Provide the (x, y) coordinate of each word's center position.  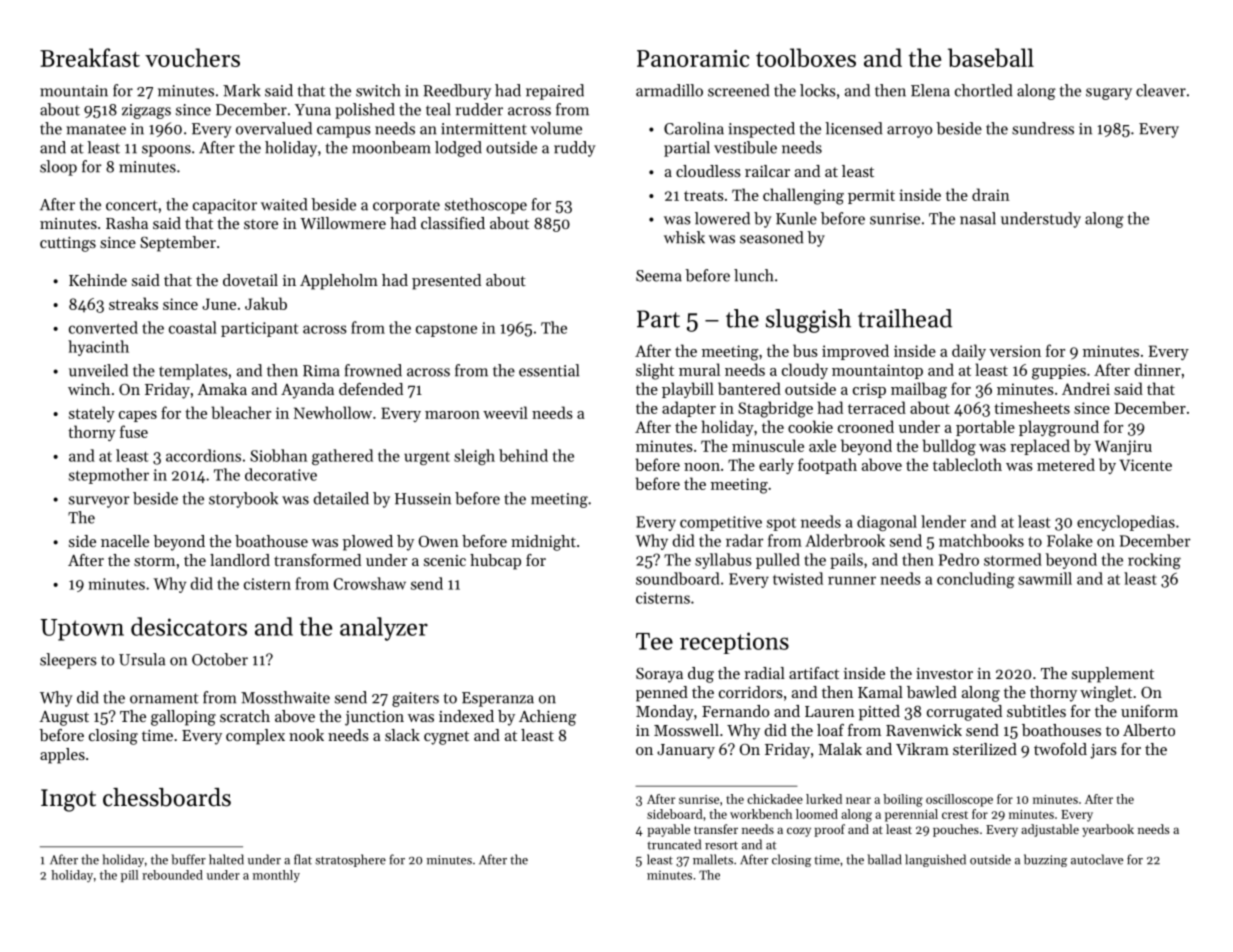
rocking (1154, 561)
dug (701, 675)
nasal (978, 218)
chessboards (167, 797)
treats (704, 196)
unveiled (98, 370)
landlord (240, 560)
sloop (58, 168)
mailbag (919, 390)
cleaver (1161, 90)
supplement (1113, 675)
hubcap (495, 562)
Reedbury (457, 92)
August (64, 718)
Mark (242, 90)
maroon (452, 415)
